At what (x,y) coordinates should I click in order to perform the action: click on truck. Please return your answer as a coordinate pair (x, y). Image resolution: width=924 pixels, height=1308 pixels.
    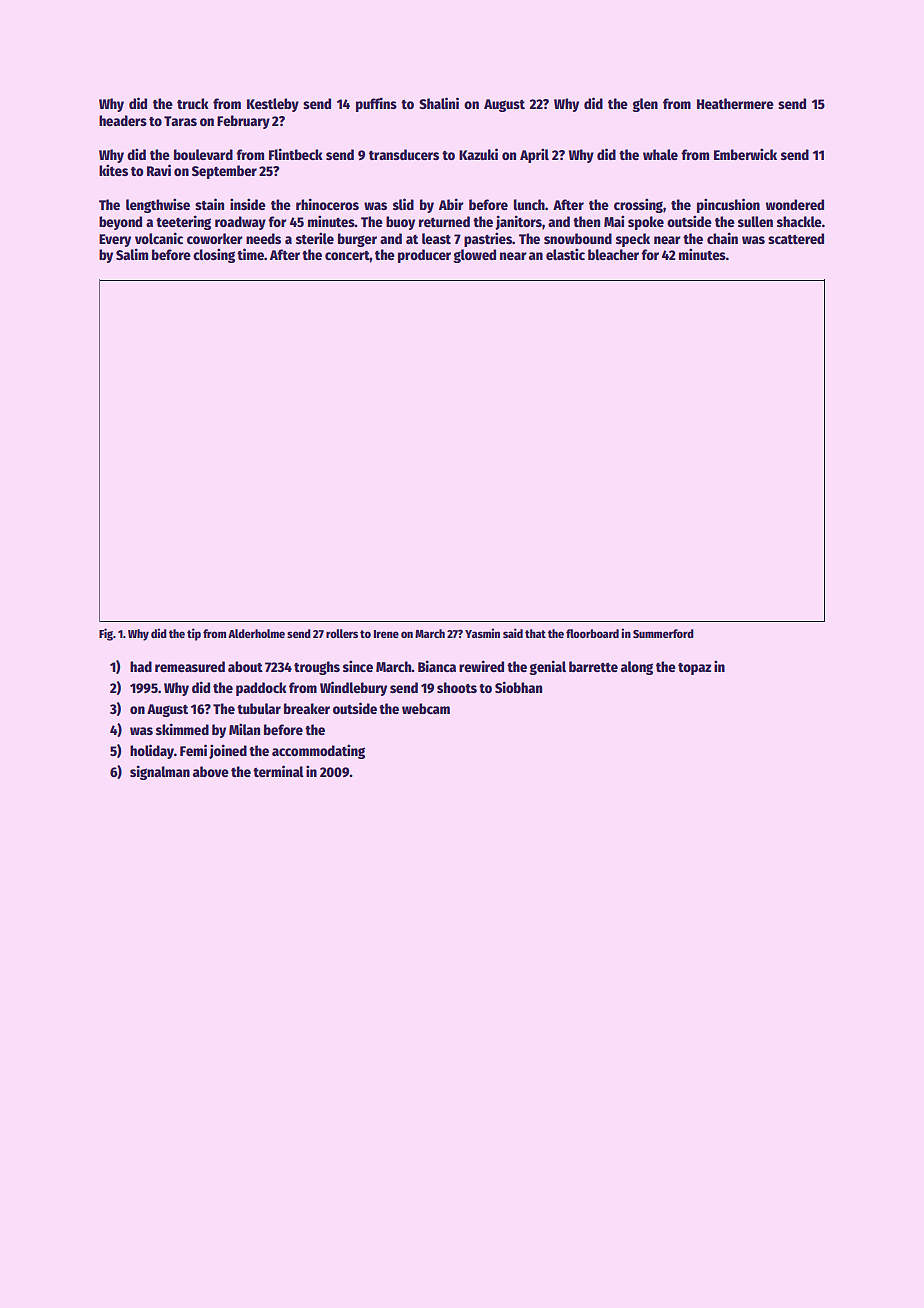
    Looking at the image, I should click on (193, 103).
